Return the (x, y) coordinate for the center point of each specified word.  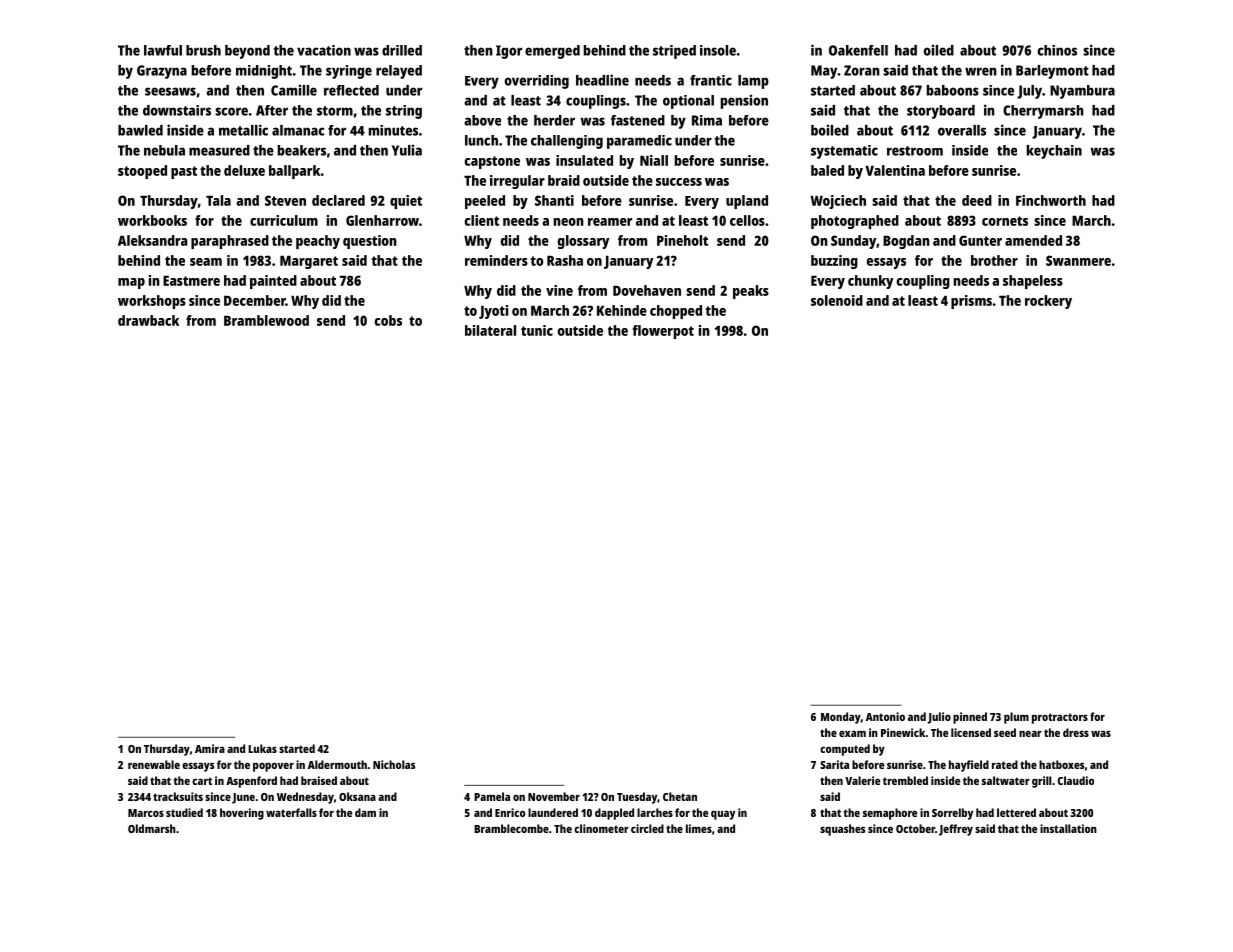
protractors (1060, 718)
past (184, 172)
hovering (242, 814)
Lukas (262, 748)
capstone (492, 162)
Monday (841, 718)
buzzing (834, 262)
